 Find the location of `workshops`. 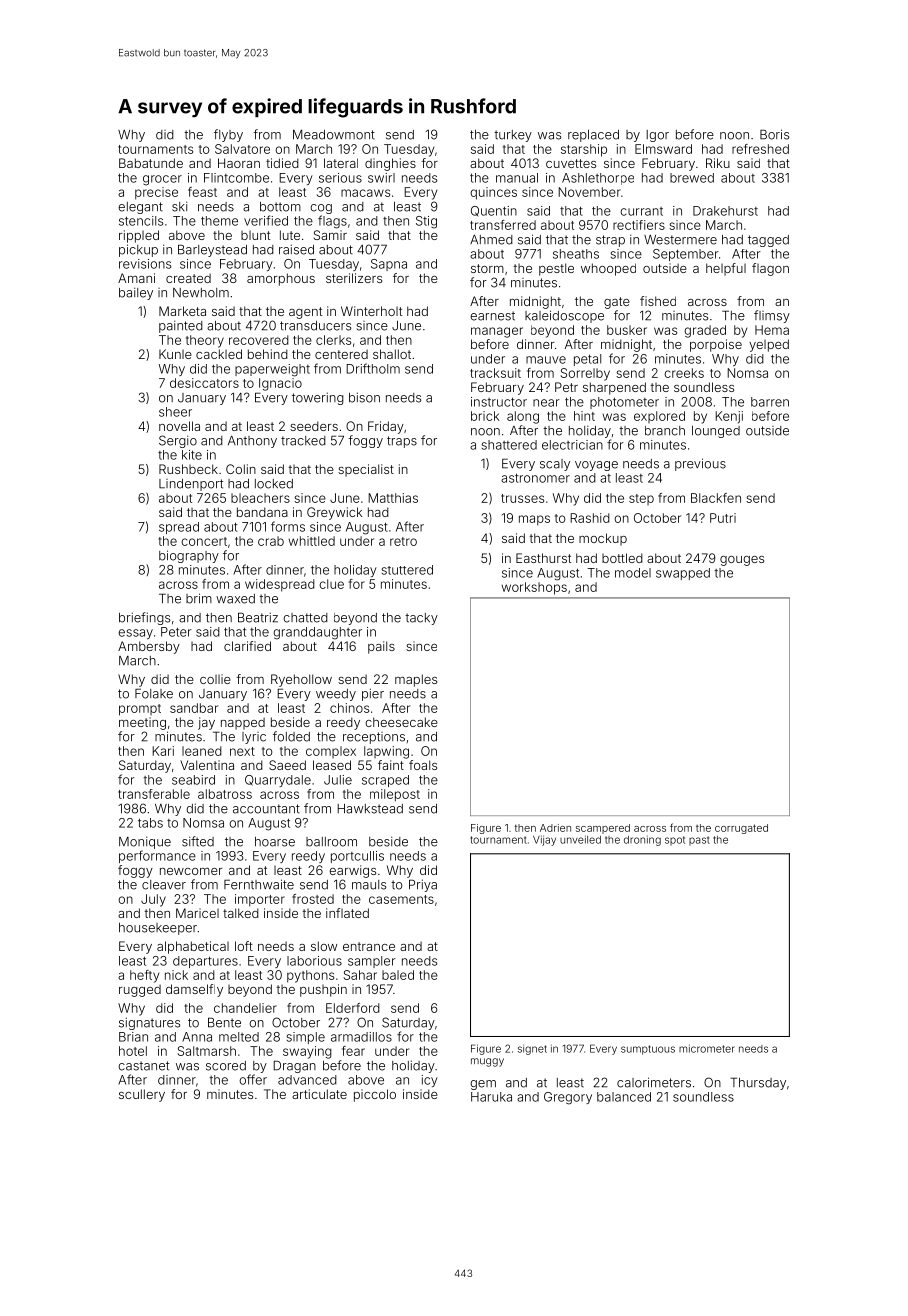

workshops is located at coordinates (534, 588).
